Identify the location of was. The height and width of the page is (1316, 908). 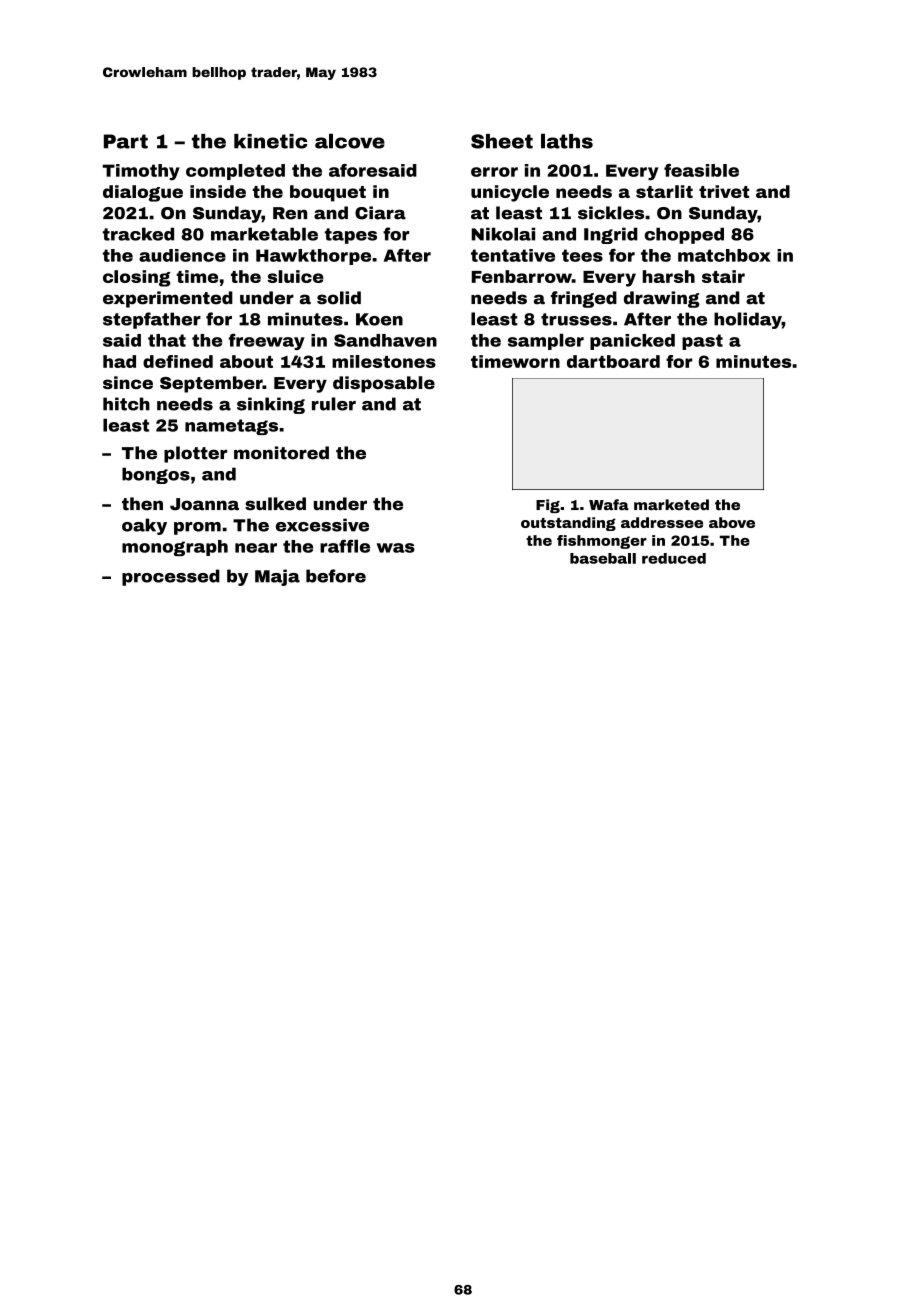
(396, 548).
